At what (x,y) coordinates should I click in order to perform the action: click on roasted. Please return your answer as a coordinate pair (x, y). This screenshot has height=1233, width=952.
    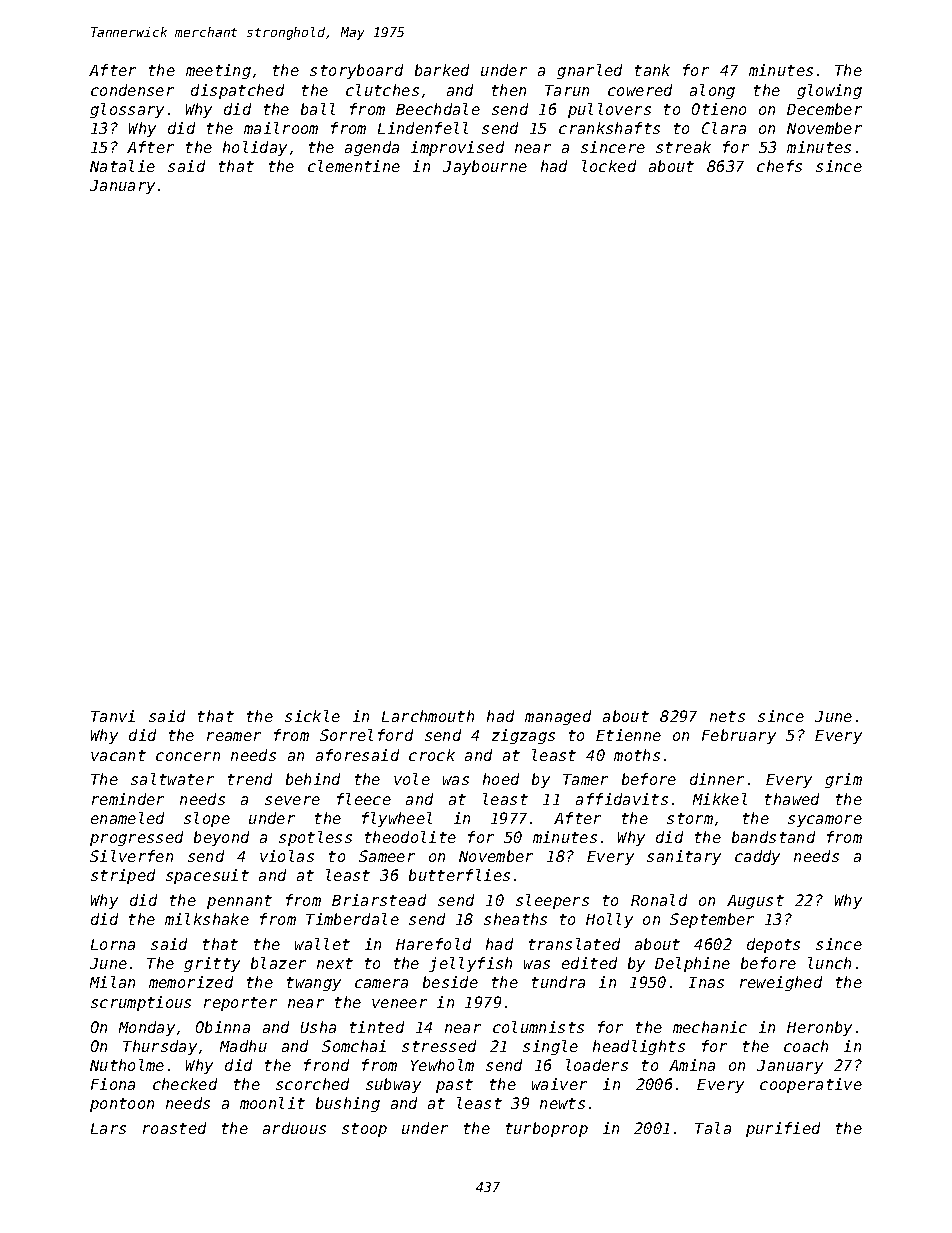
    Looking at the image, I should click on (174, 1128).
